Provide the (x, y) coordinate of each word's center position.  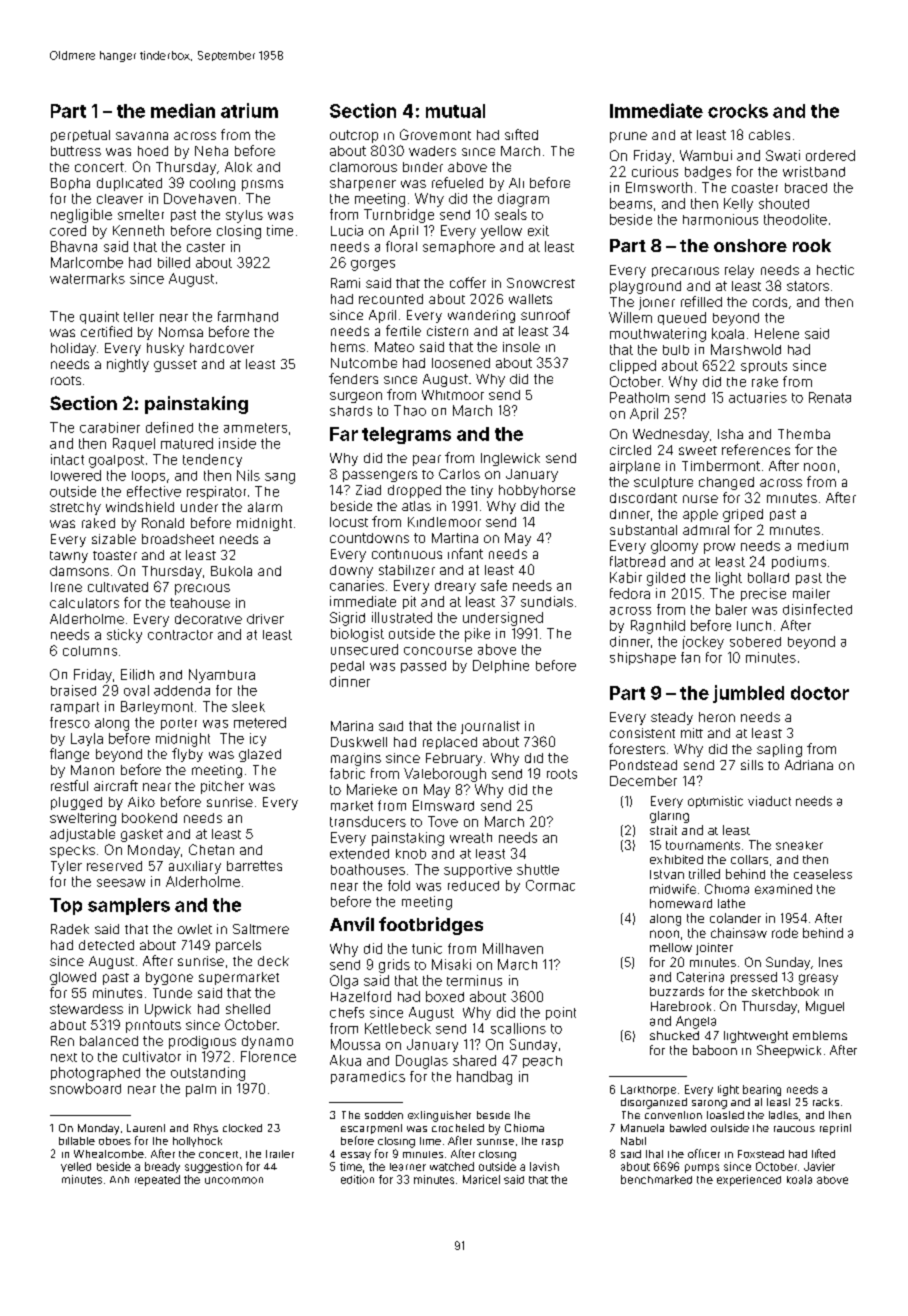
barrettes (254, 866)
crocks (738, 111)
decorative (208, 619)
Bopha (70, 184)
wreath (471, 838)
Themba (804, 434)
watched (452, 1166)
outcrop (354, 136)
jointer (714, 949)
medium (823, 545)
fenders (353, 378)
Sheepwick (789, 1051)
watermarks (87, 278)
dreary (455, 587)
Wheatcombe (109, 1154)
